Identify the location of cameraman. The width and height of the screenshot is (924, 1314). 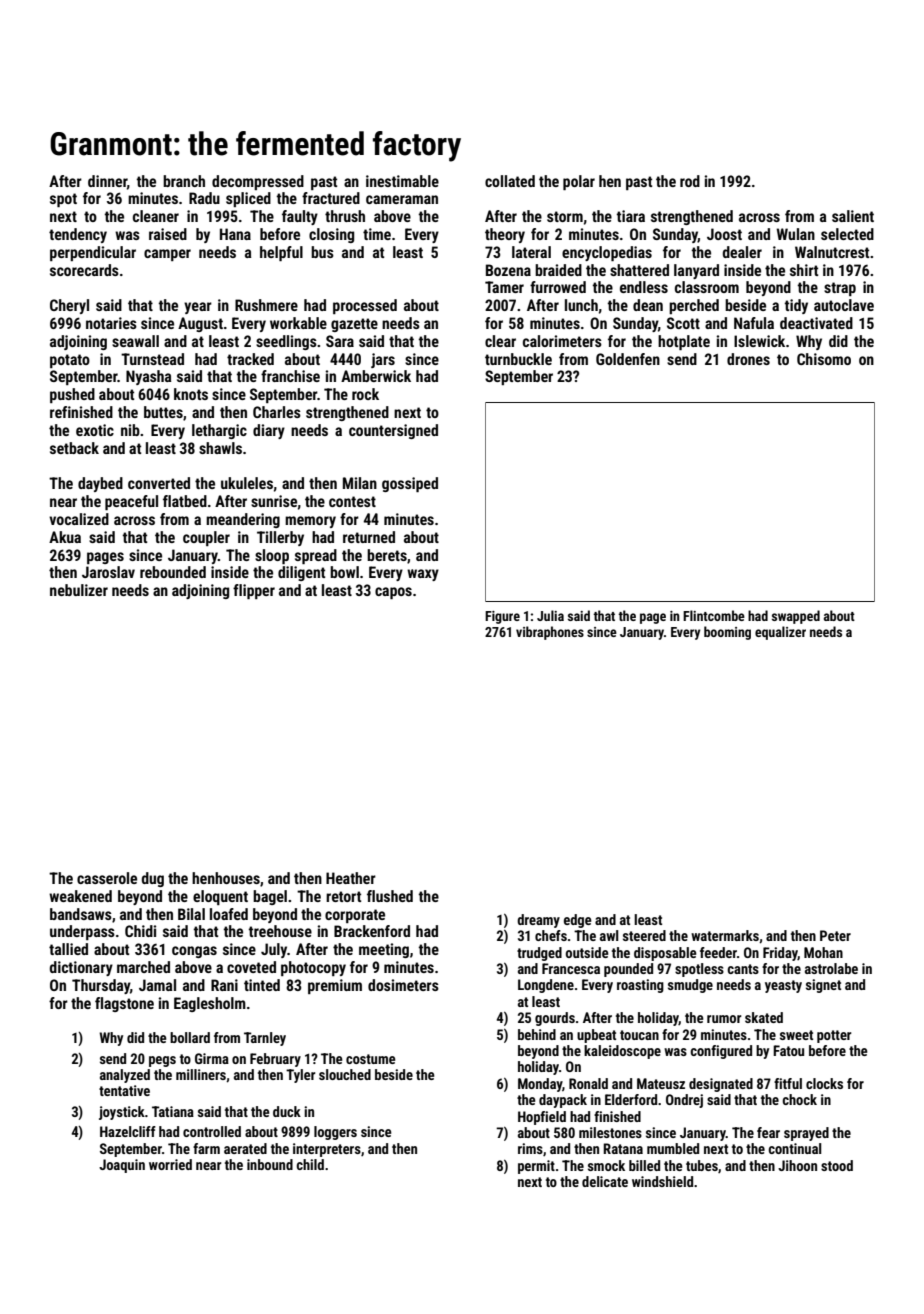
(402, 199).
